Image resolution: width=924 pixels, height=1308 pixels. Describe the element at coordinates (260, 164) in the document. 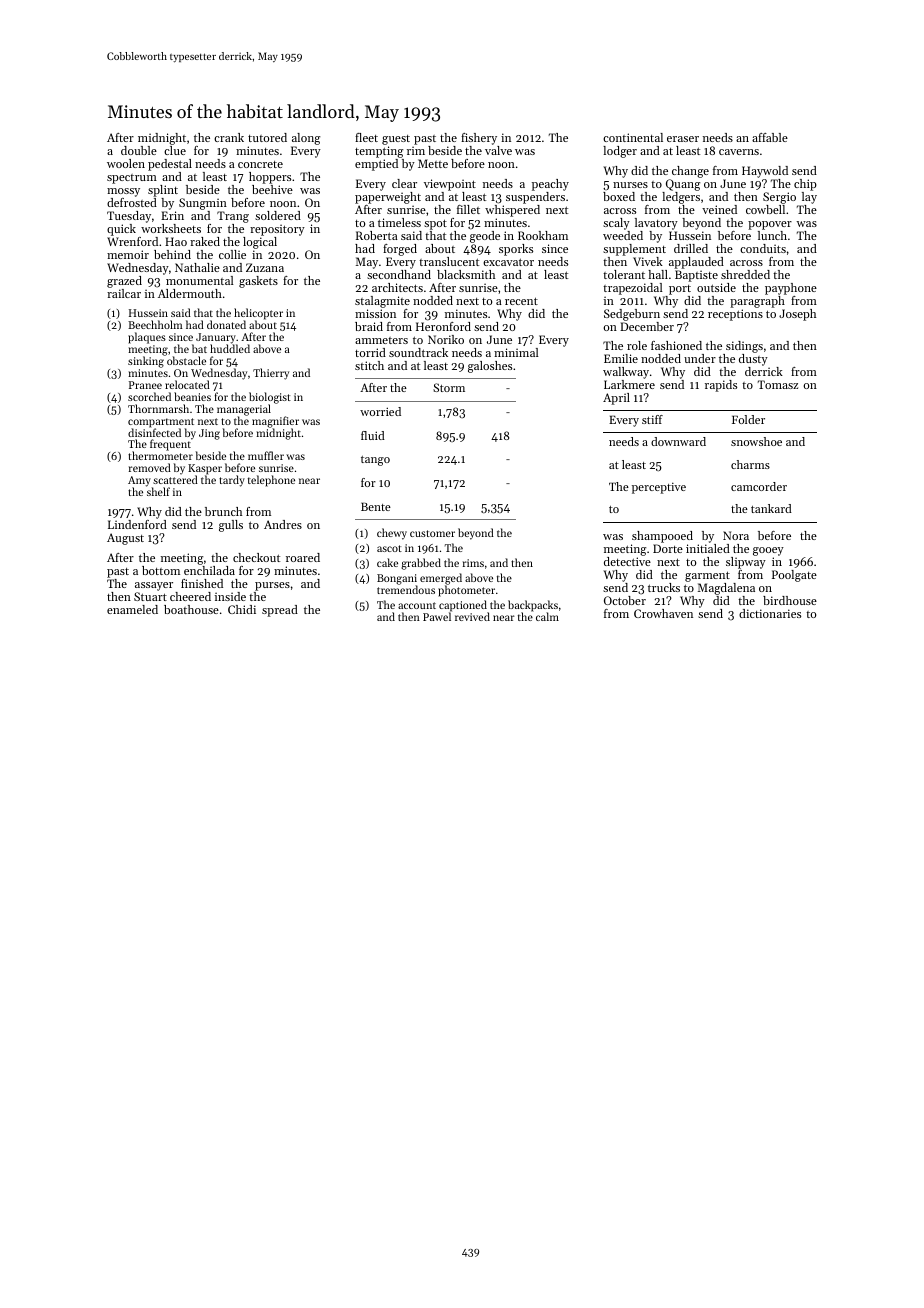

I see `concrete` at that location.
